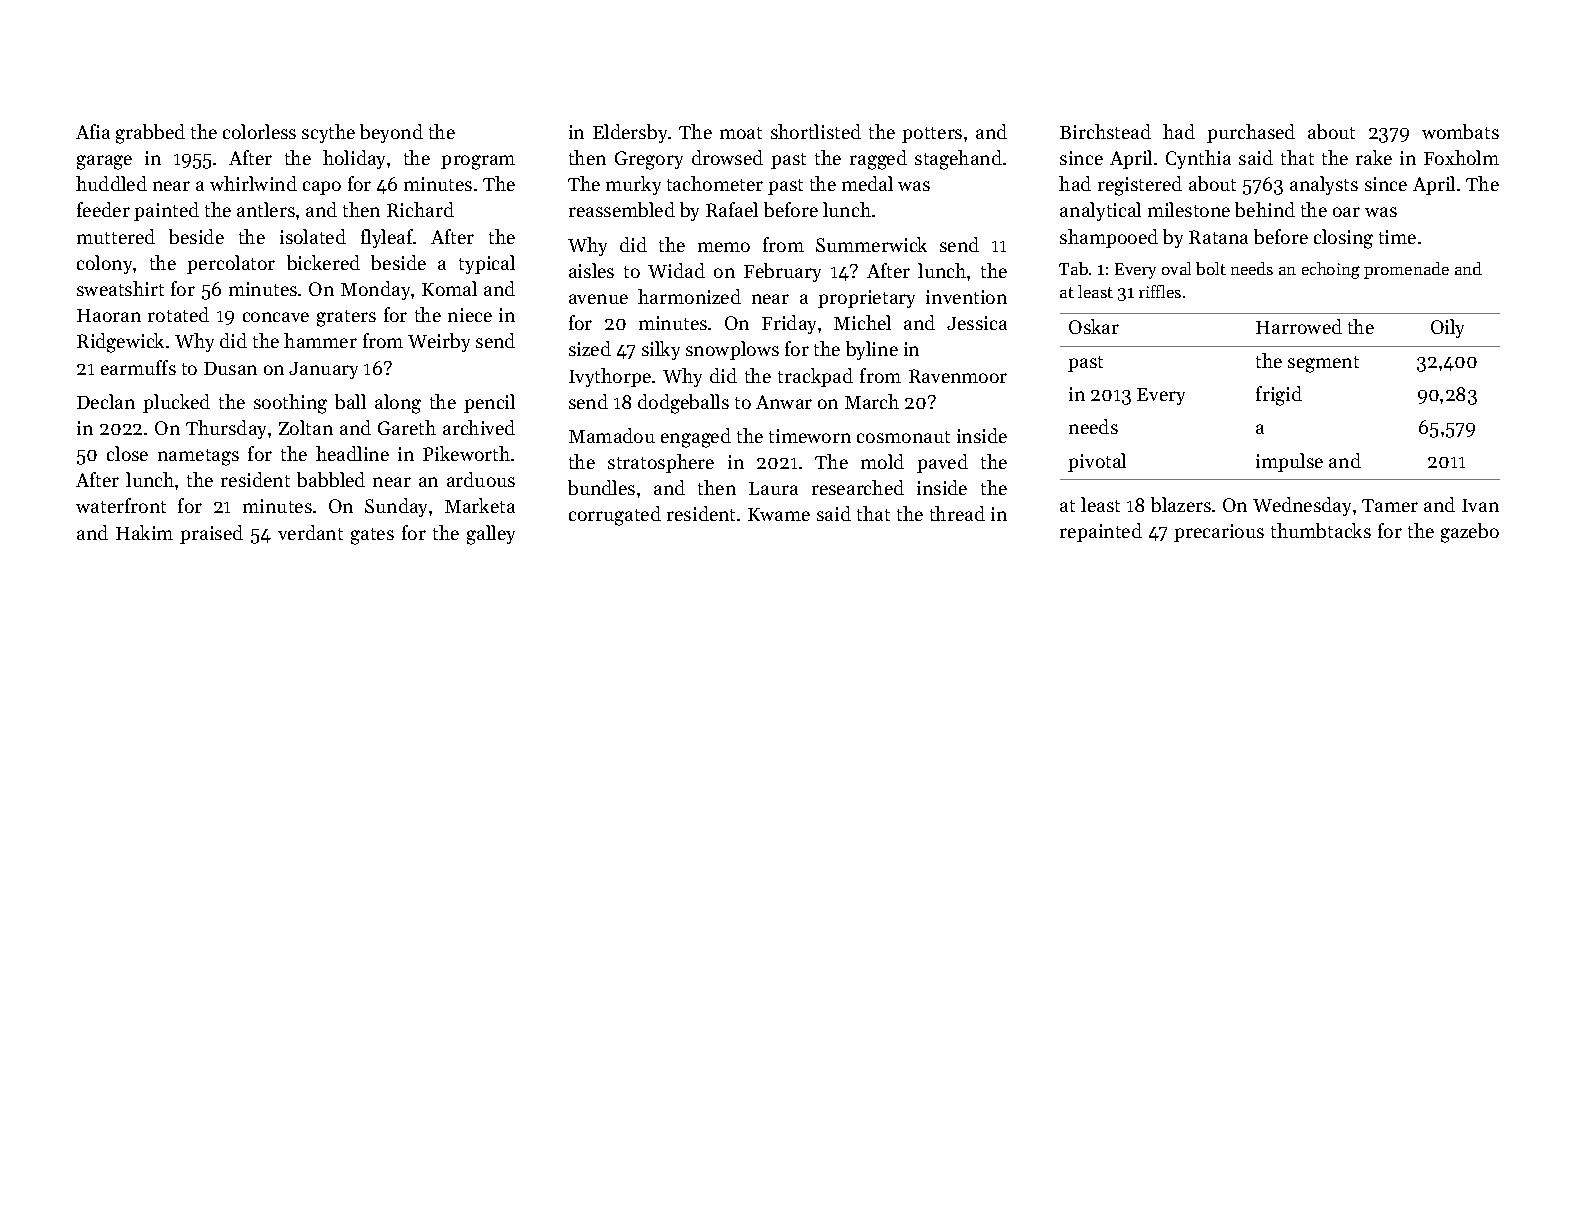  I want to click on harmonized, so click(689, 296).
